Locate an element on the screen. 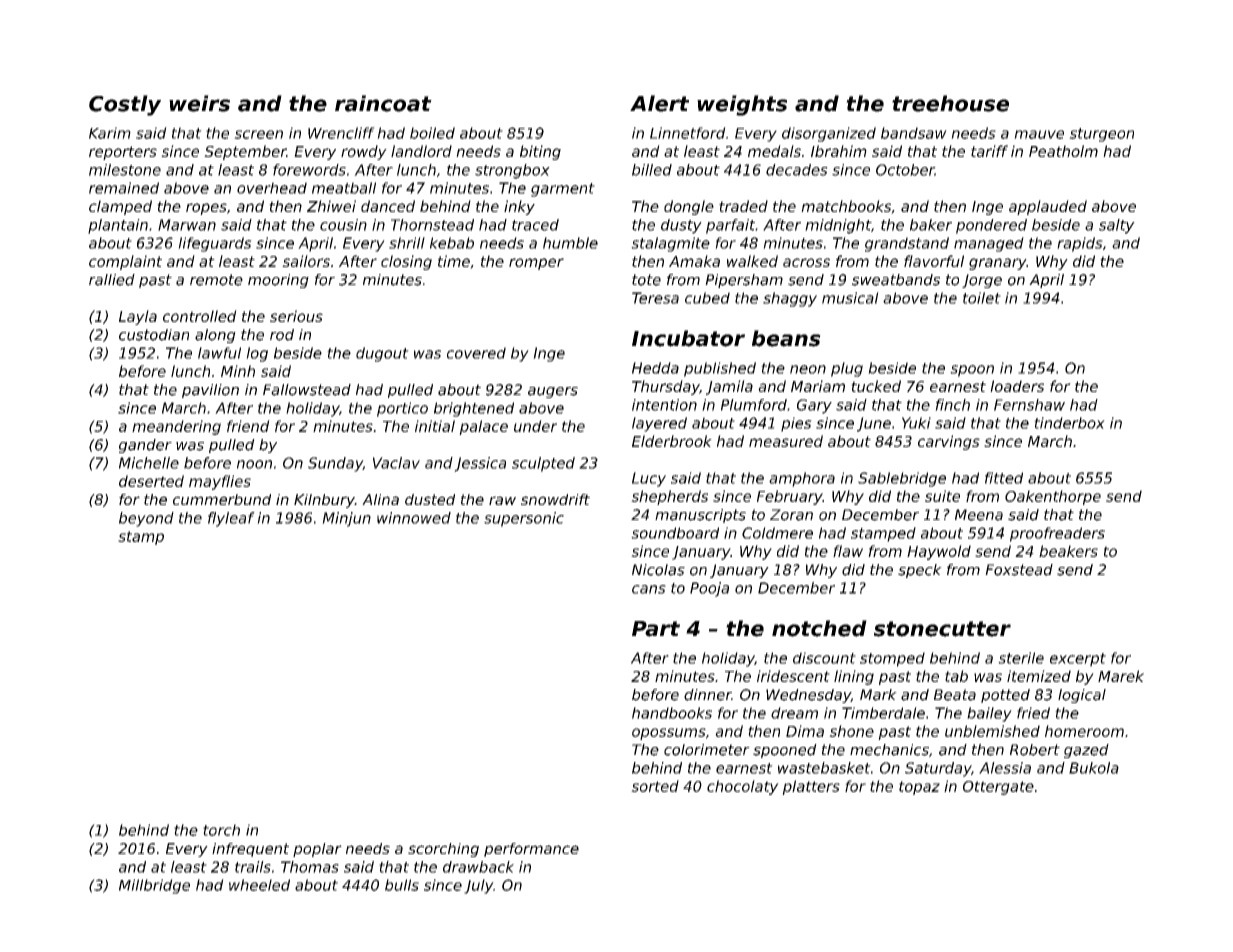 The image size is (1233, 952). Alert is located at coordinates (659, 103).
